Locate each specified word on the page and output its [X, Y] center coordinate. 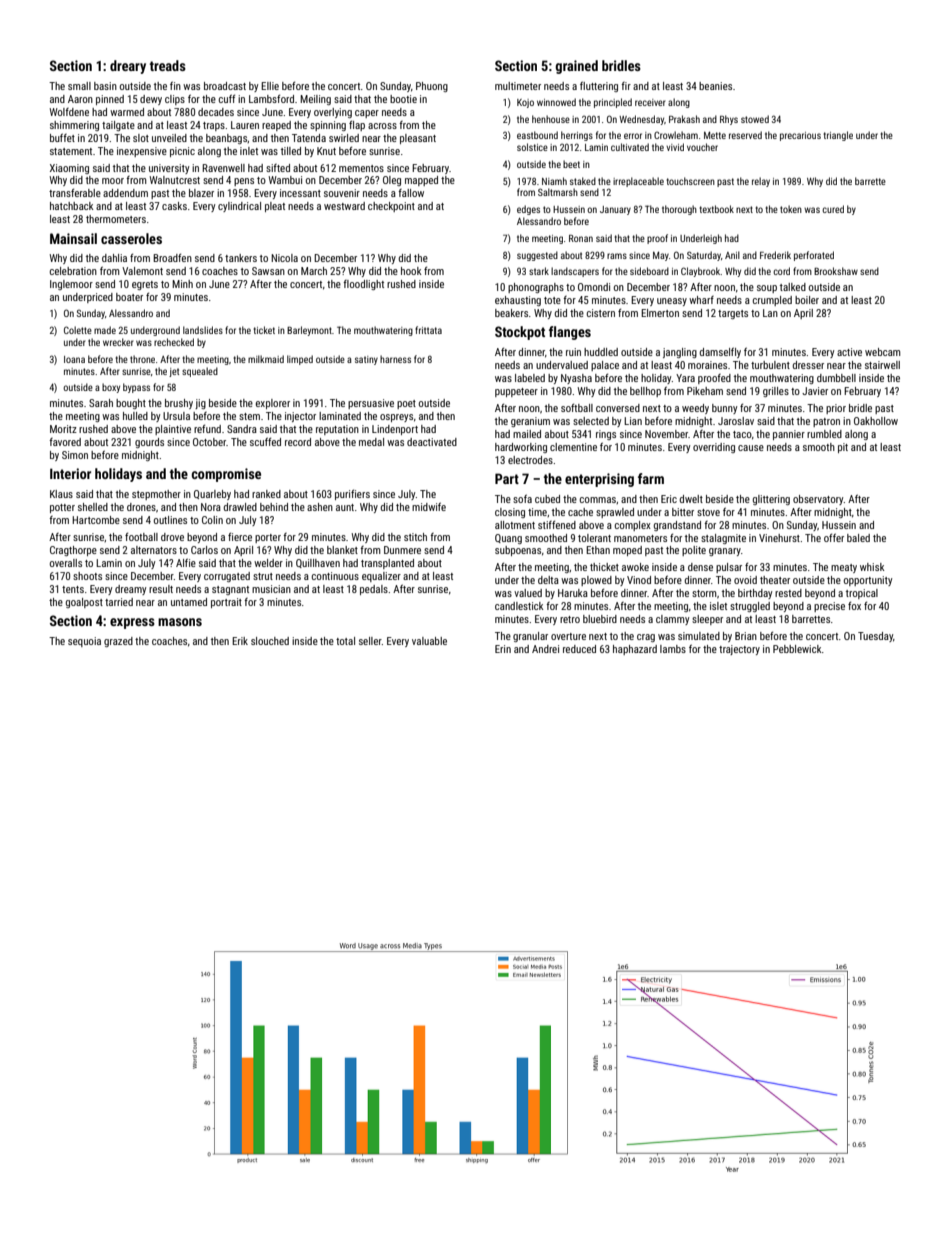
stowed [755, 119]
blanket [342, 550]
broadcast [225, 86]
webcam [883, 352]
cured [833, 209]
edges [528, 210]
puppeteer [516, 392]
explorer [273, 404]
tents [73, 589]
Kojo [525, 103]
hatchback [72, 206]
